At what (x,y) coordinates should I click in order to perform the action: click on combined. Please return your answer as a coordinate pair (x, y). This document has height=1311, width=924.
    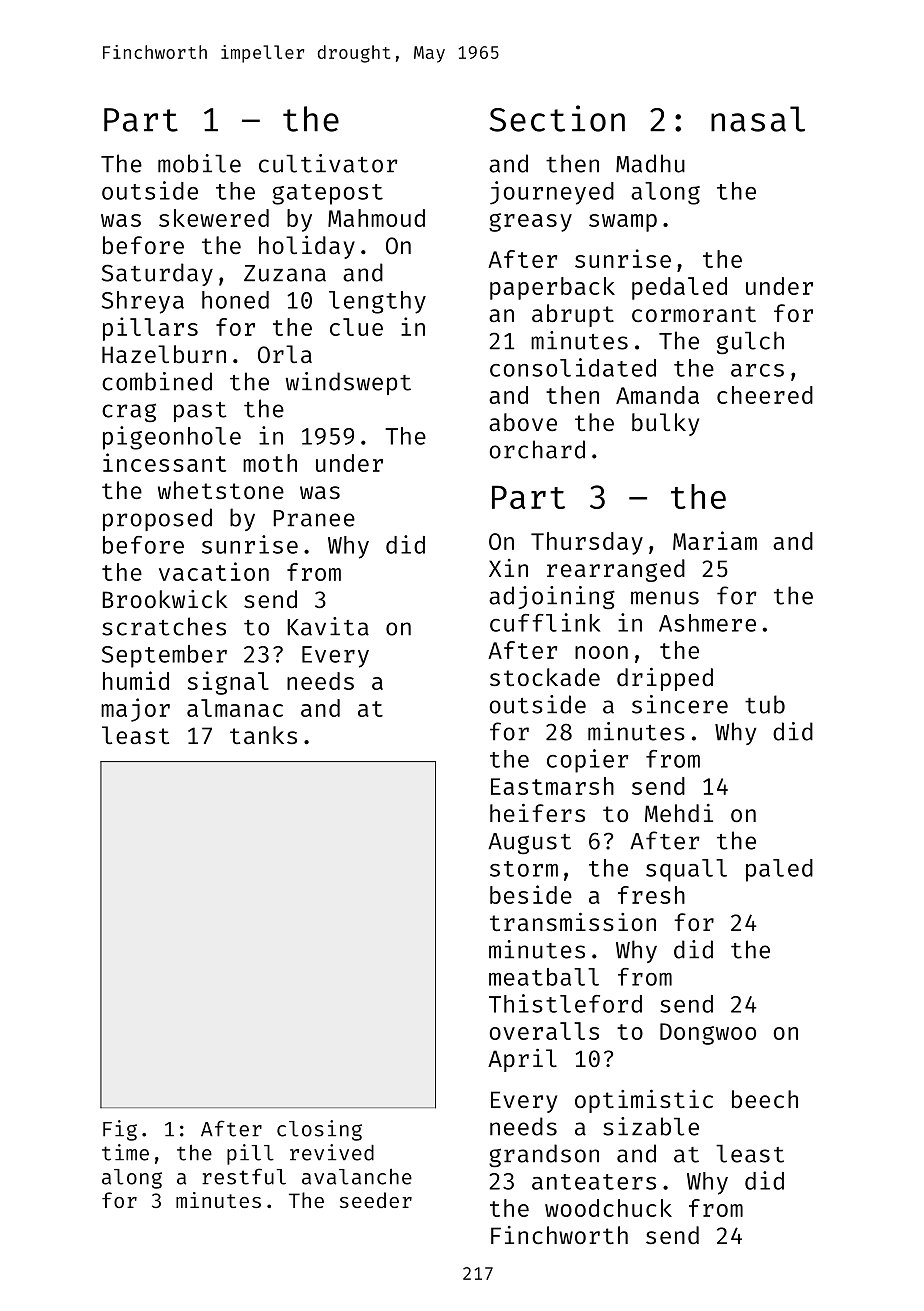
    Looking at the image, I should click on (157, 381).
